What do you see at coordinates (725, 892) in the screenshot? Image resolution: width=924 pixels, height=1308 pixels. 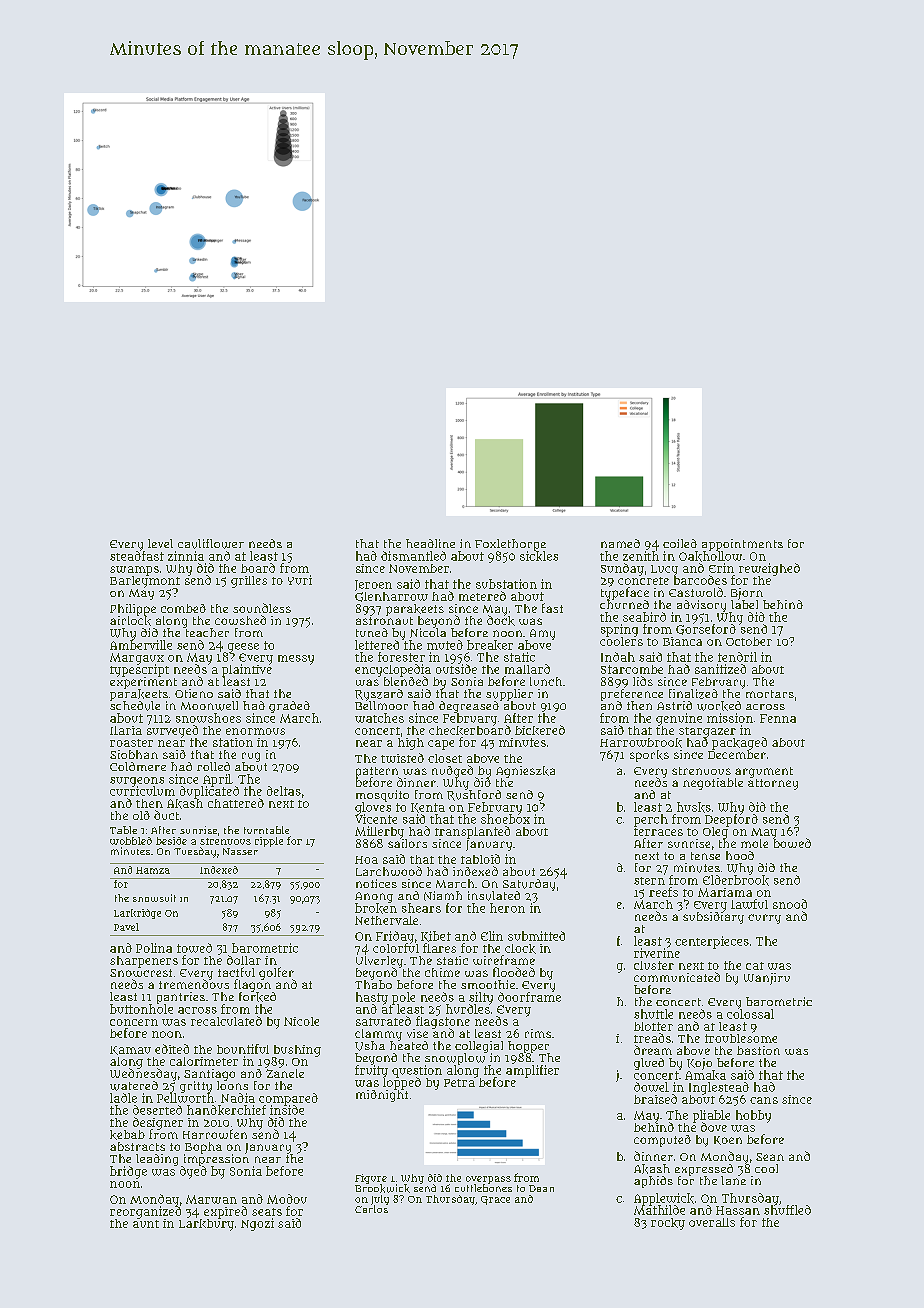 I see `Mariama` at bounding box center [725, 892].
